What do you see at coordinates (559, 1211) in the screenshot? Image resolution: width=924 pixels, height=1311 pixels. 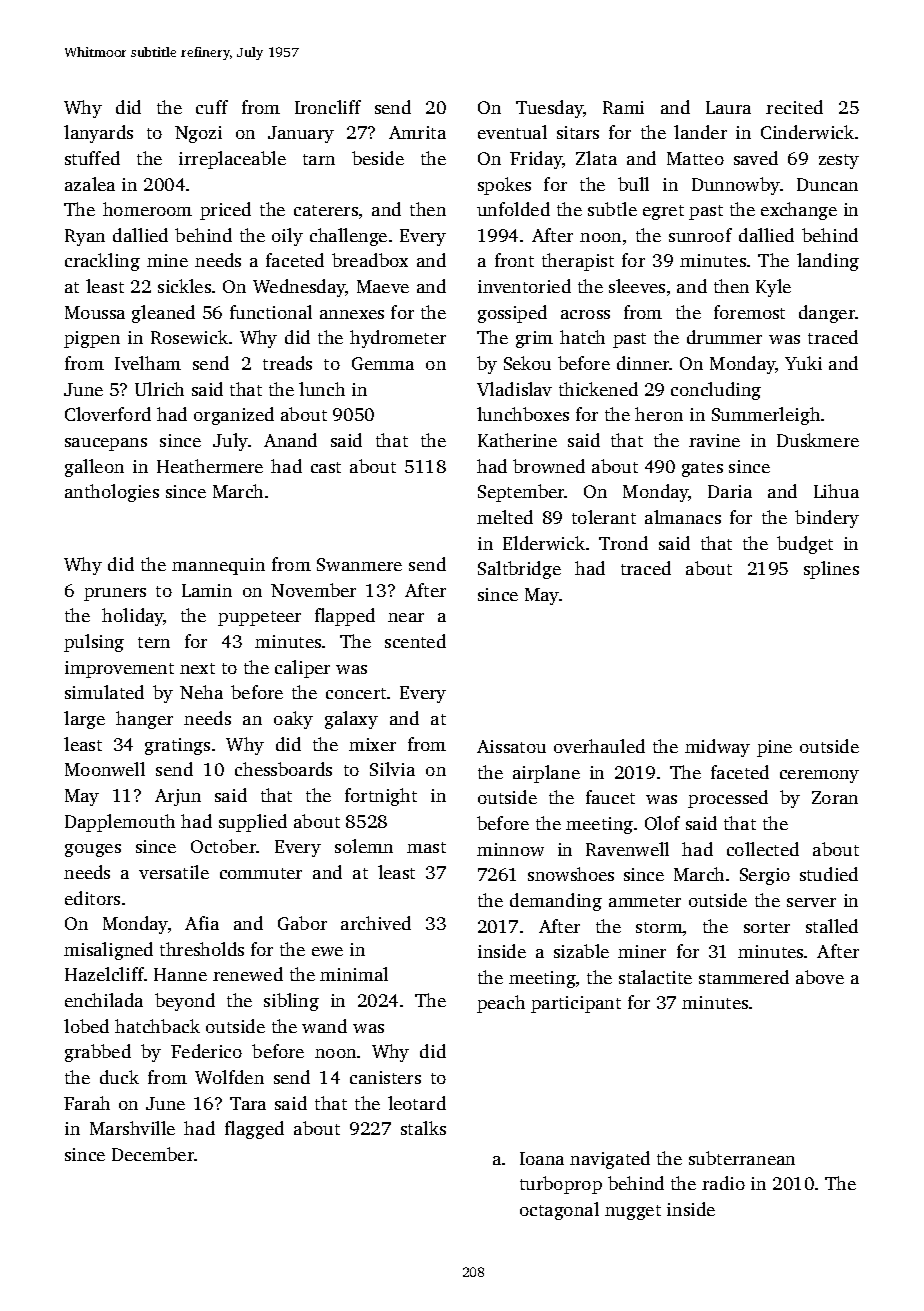 I see `octagonal` at bounding box center [559, 1211].
